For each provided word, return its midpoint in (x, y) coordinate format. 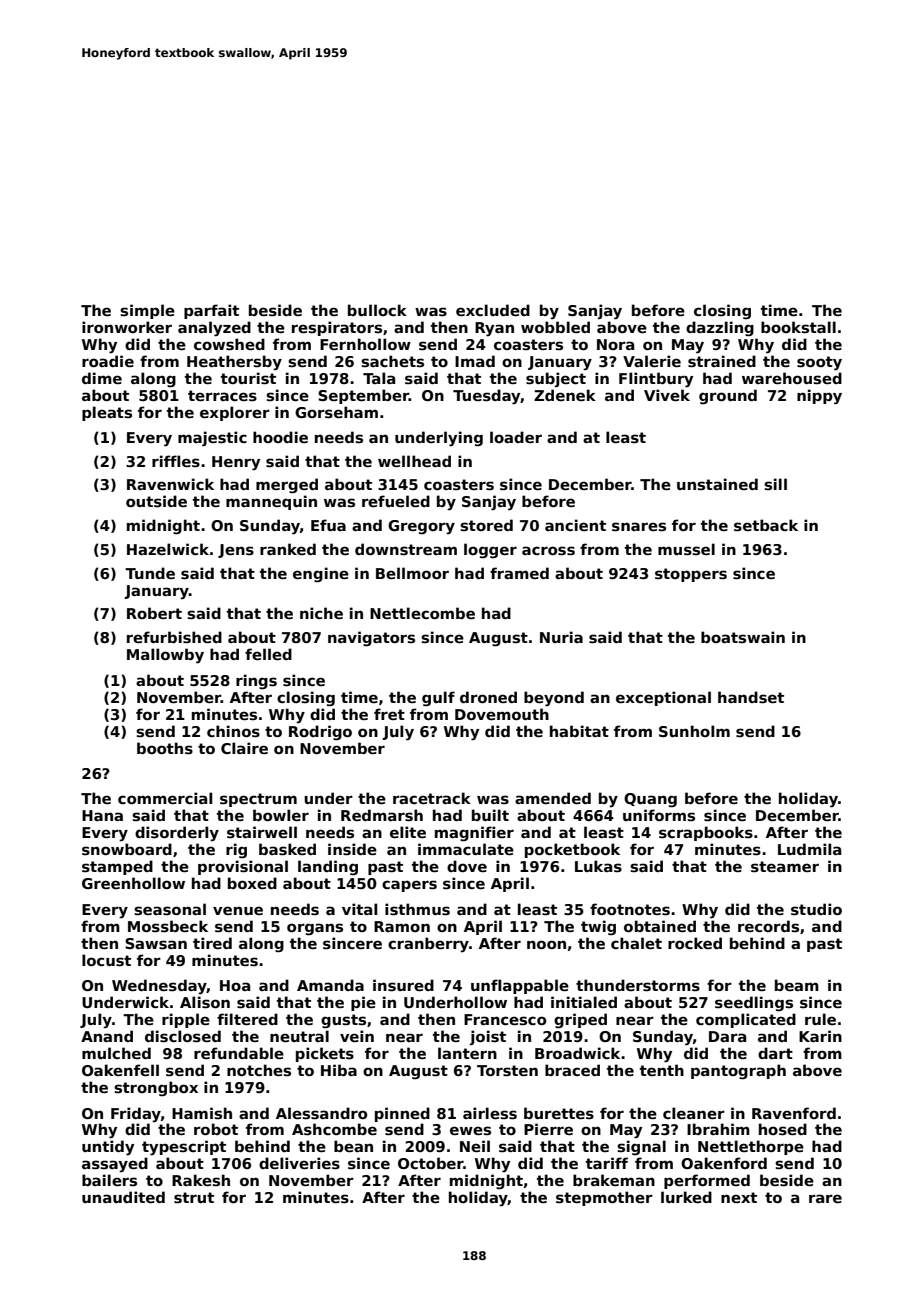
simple (147, 311)
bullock (377, 310)
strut (194, 1197)
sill (775, 484)
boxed (252, 883)
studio (816, 909)
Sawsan (156, 943)
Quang (650, 800)
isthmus (417, 909)
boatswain (743, 637)
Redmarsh (382, 815)
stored (486, 525)
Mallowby (165, 656)
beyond (554, 699)
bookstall (798, 327)
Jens (236, 551)
